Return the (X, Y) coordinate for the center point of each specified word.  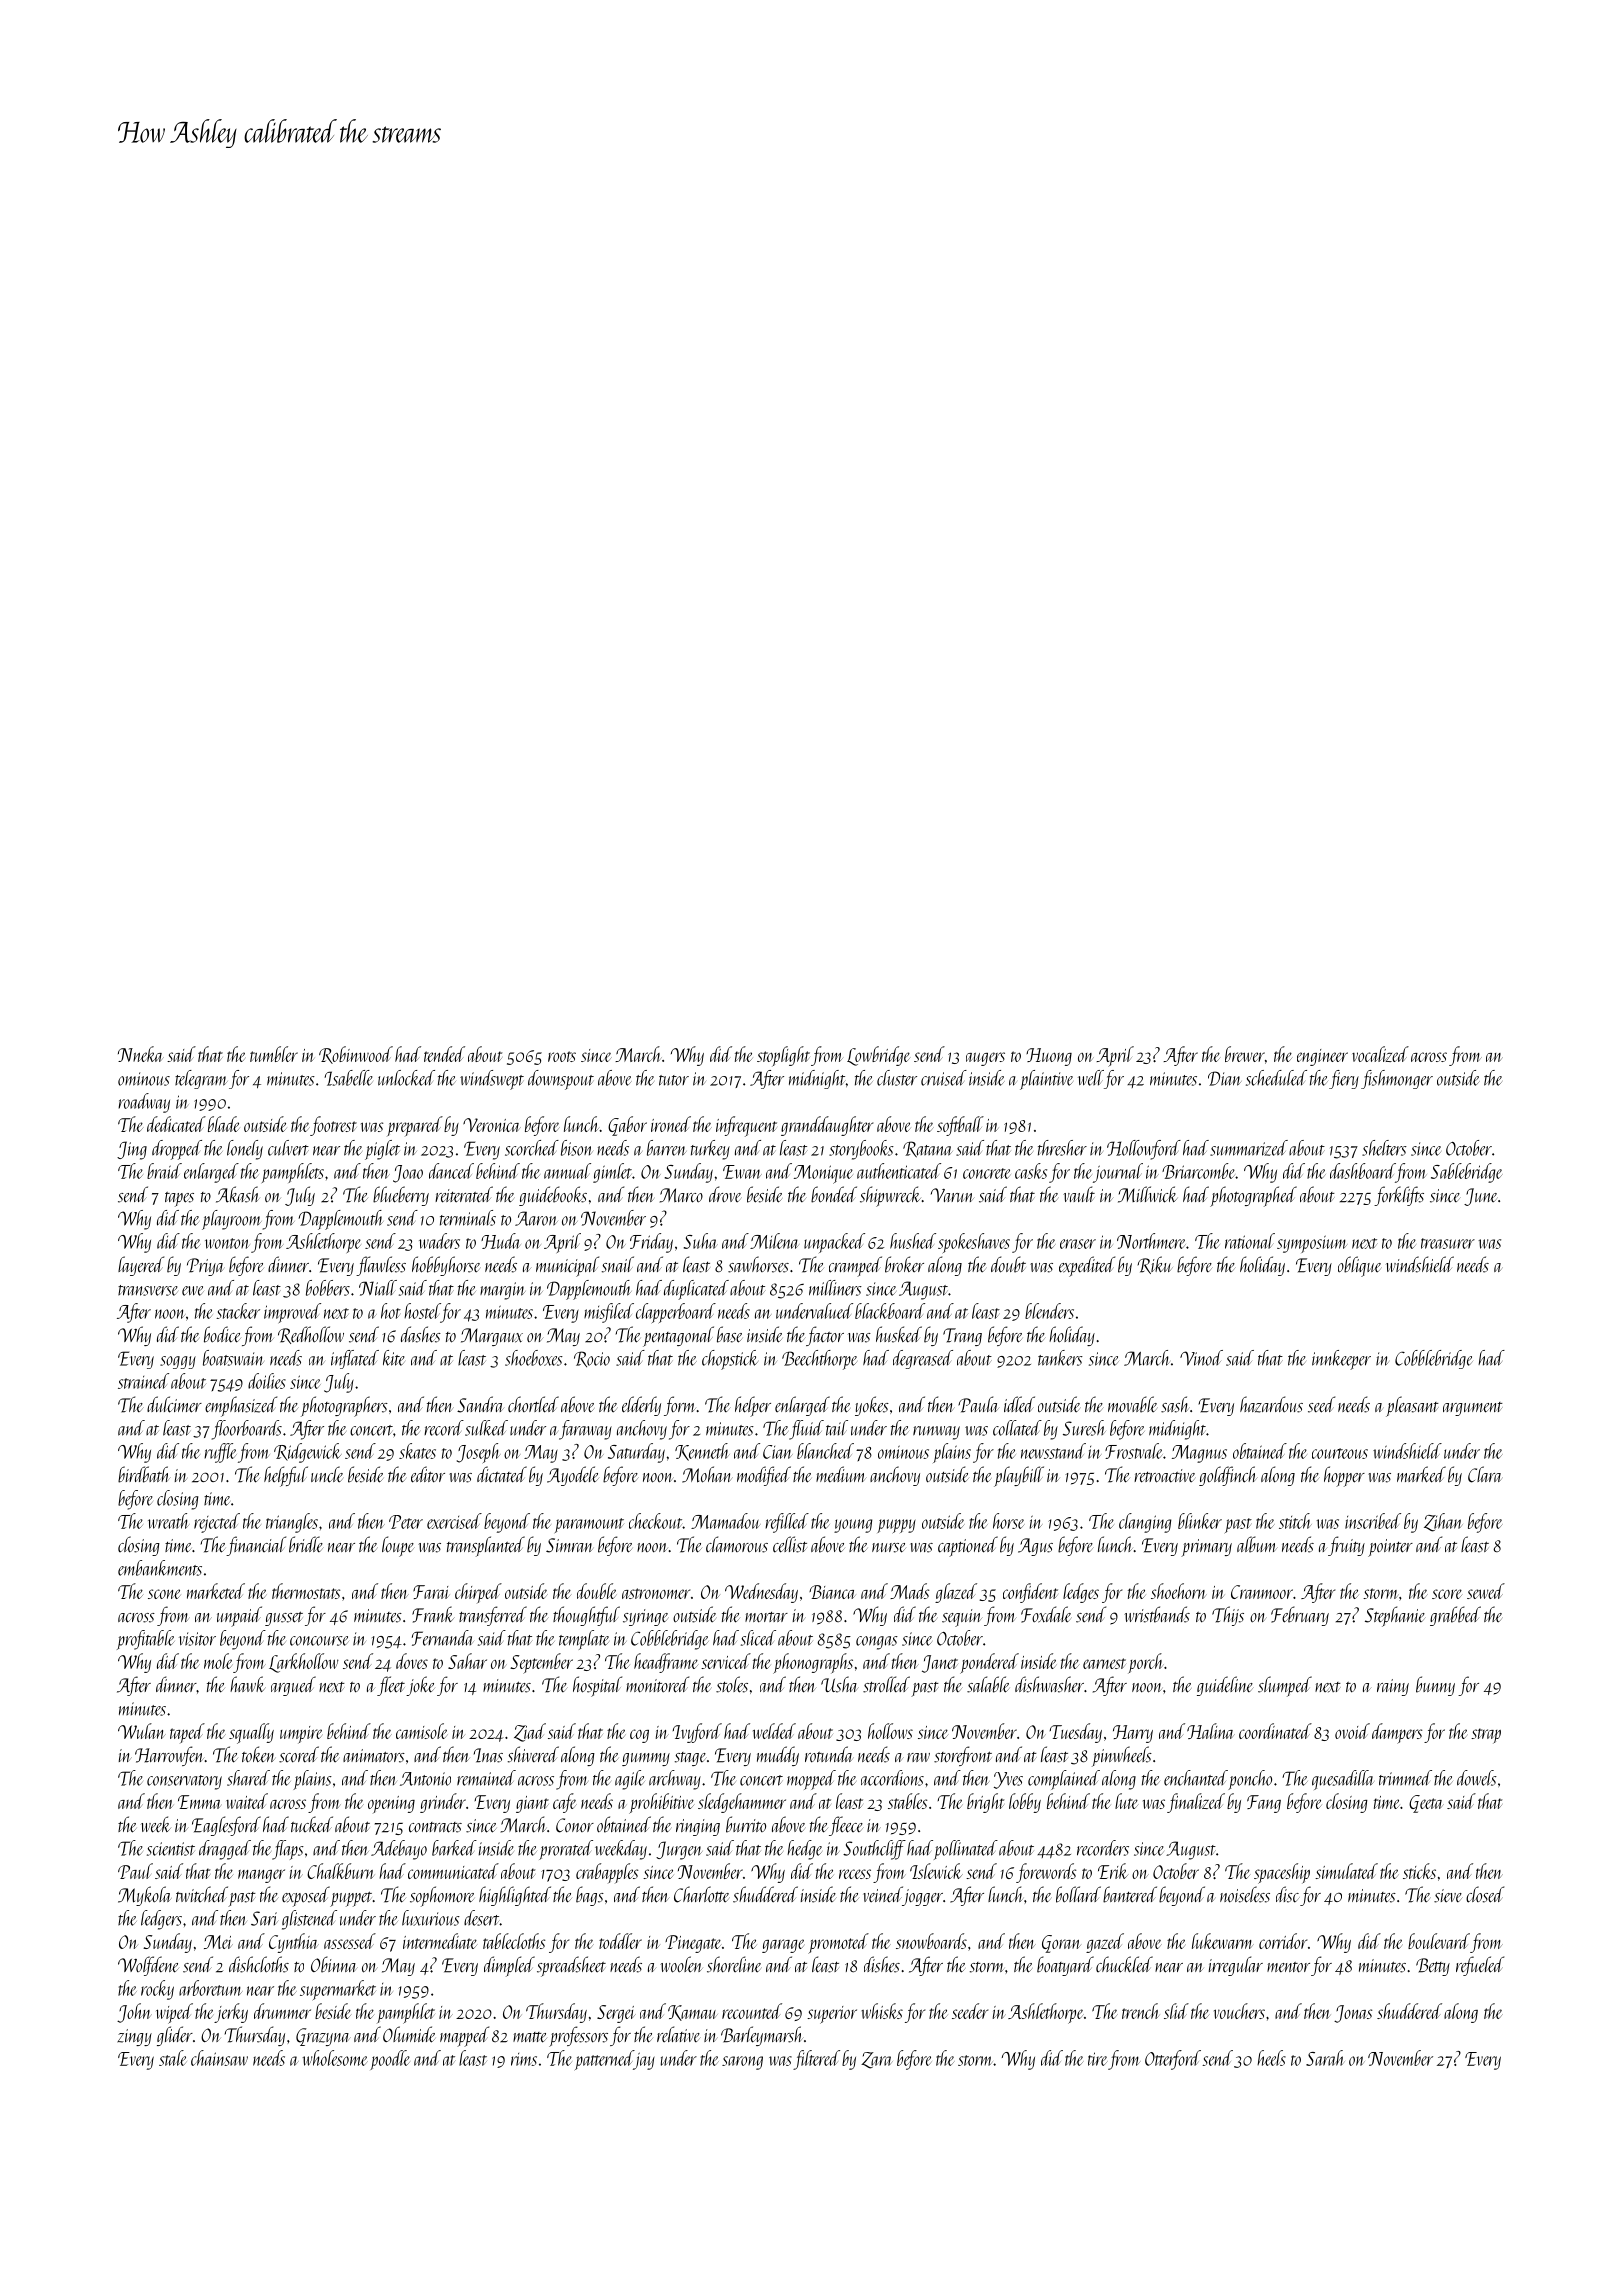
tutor (674, 1080)
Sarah (1325, 2058)
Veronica (492, 1125)
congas (877, 1643)
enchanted (1196, 1778)
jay (644, 2060)
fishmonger (1397, 1079)
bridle (306, 1544)
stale (172, 2058)
